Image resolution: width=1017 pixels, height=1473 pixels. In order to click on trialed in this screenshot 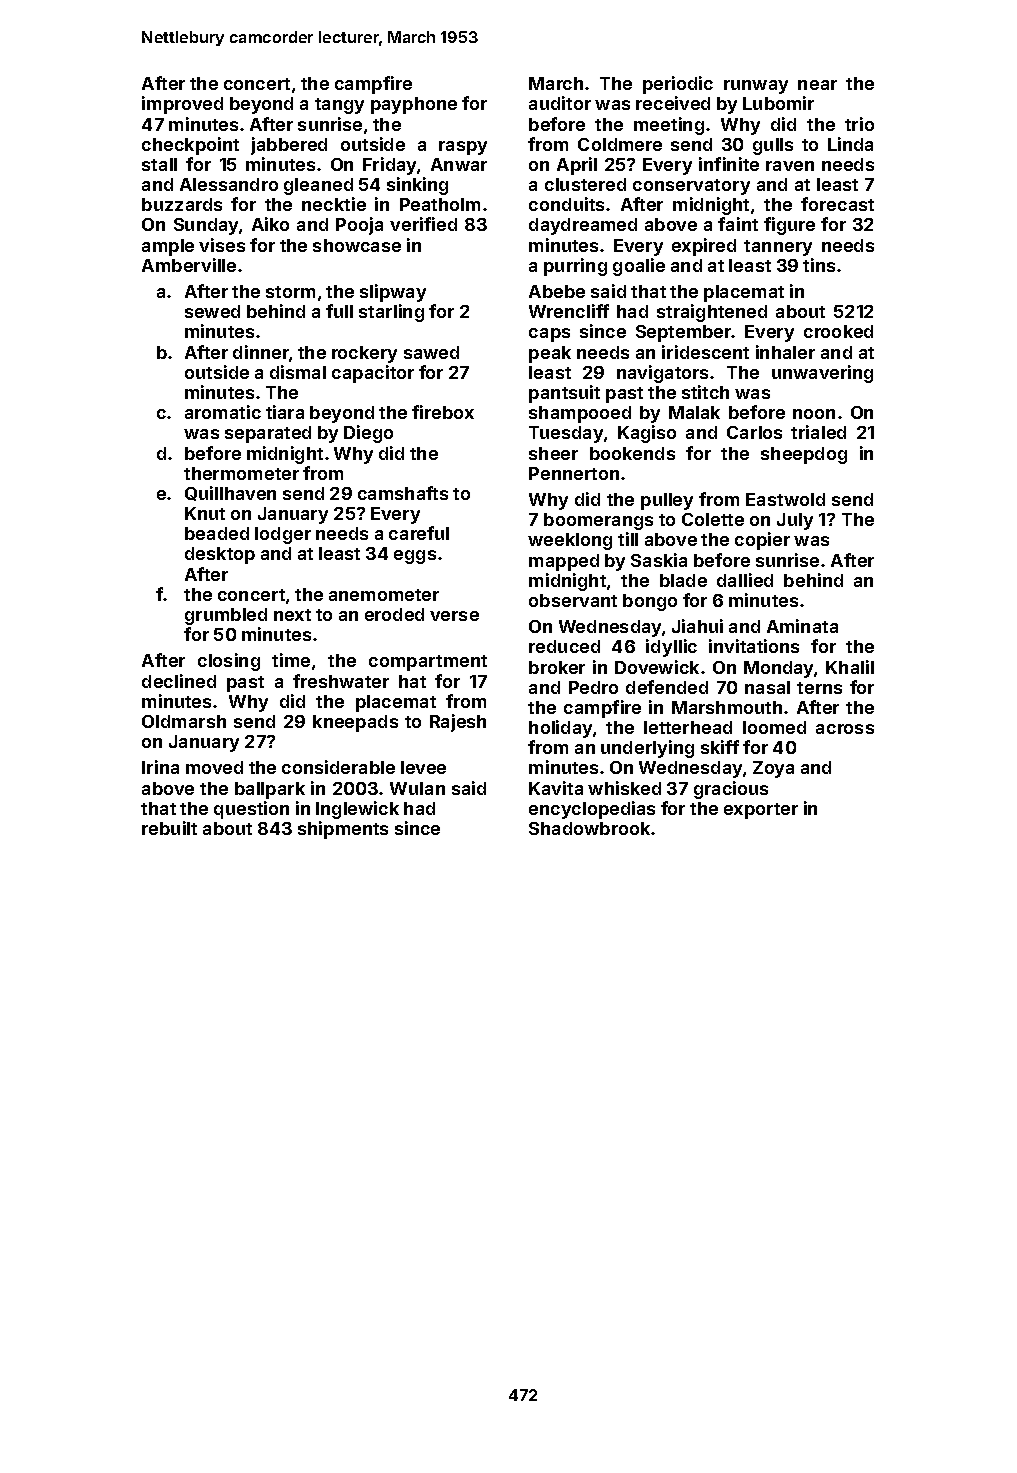, I will do `click(818, 432)`.
